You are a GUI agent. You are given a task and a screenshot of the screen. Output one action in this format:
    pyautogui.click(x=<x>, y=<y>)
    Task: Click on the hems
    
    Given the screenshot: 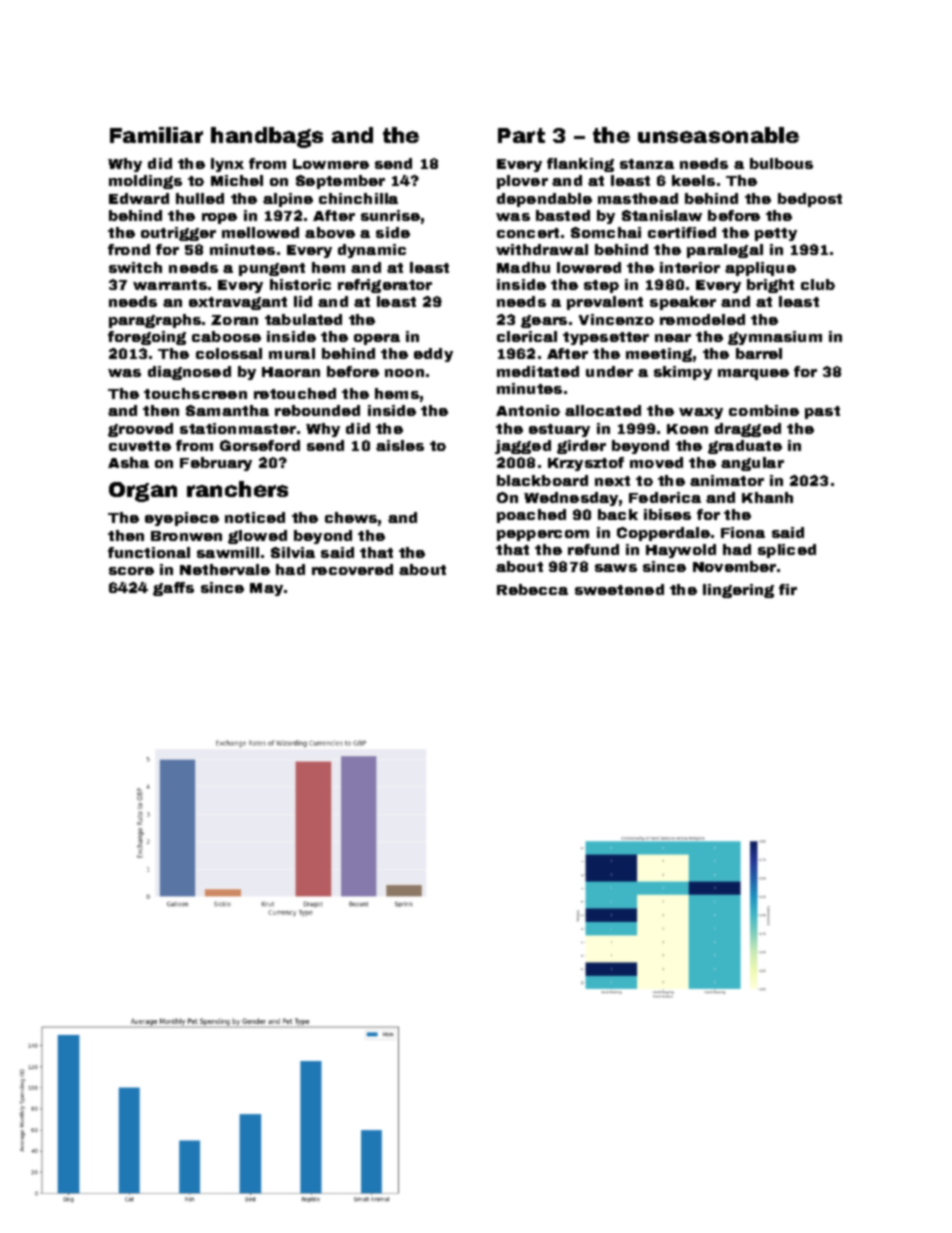 What is the action you would take?
    pyautogui.click(x=397, y=393)
